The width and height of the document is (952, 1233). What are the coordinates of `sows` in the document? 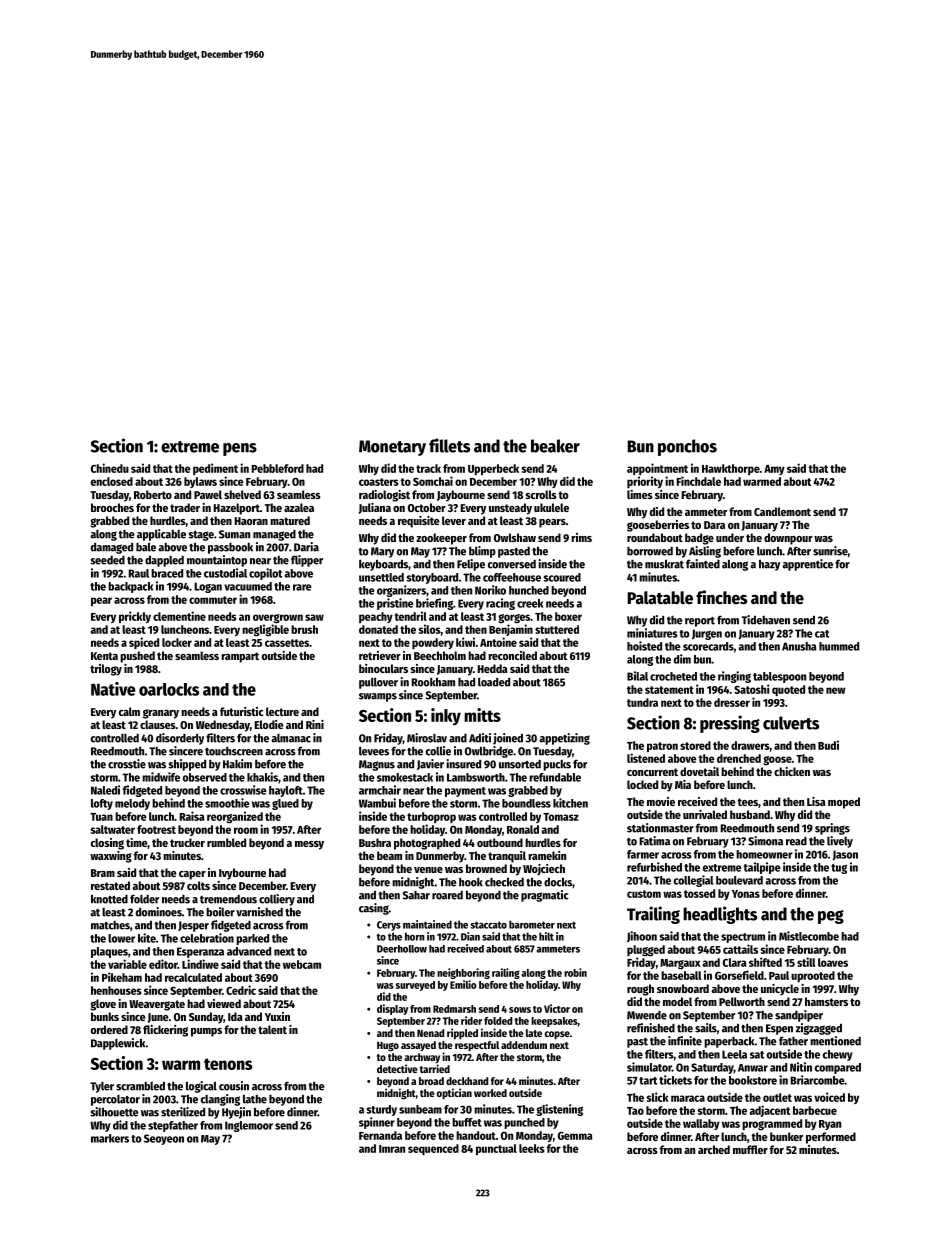 It's located at (520, 1010).
